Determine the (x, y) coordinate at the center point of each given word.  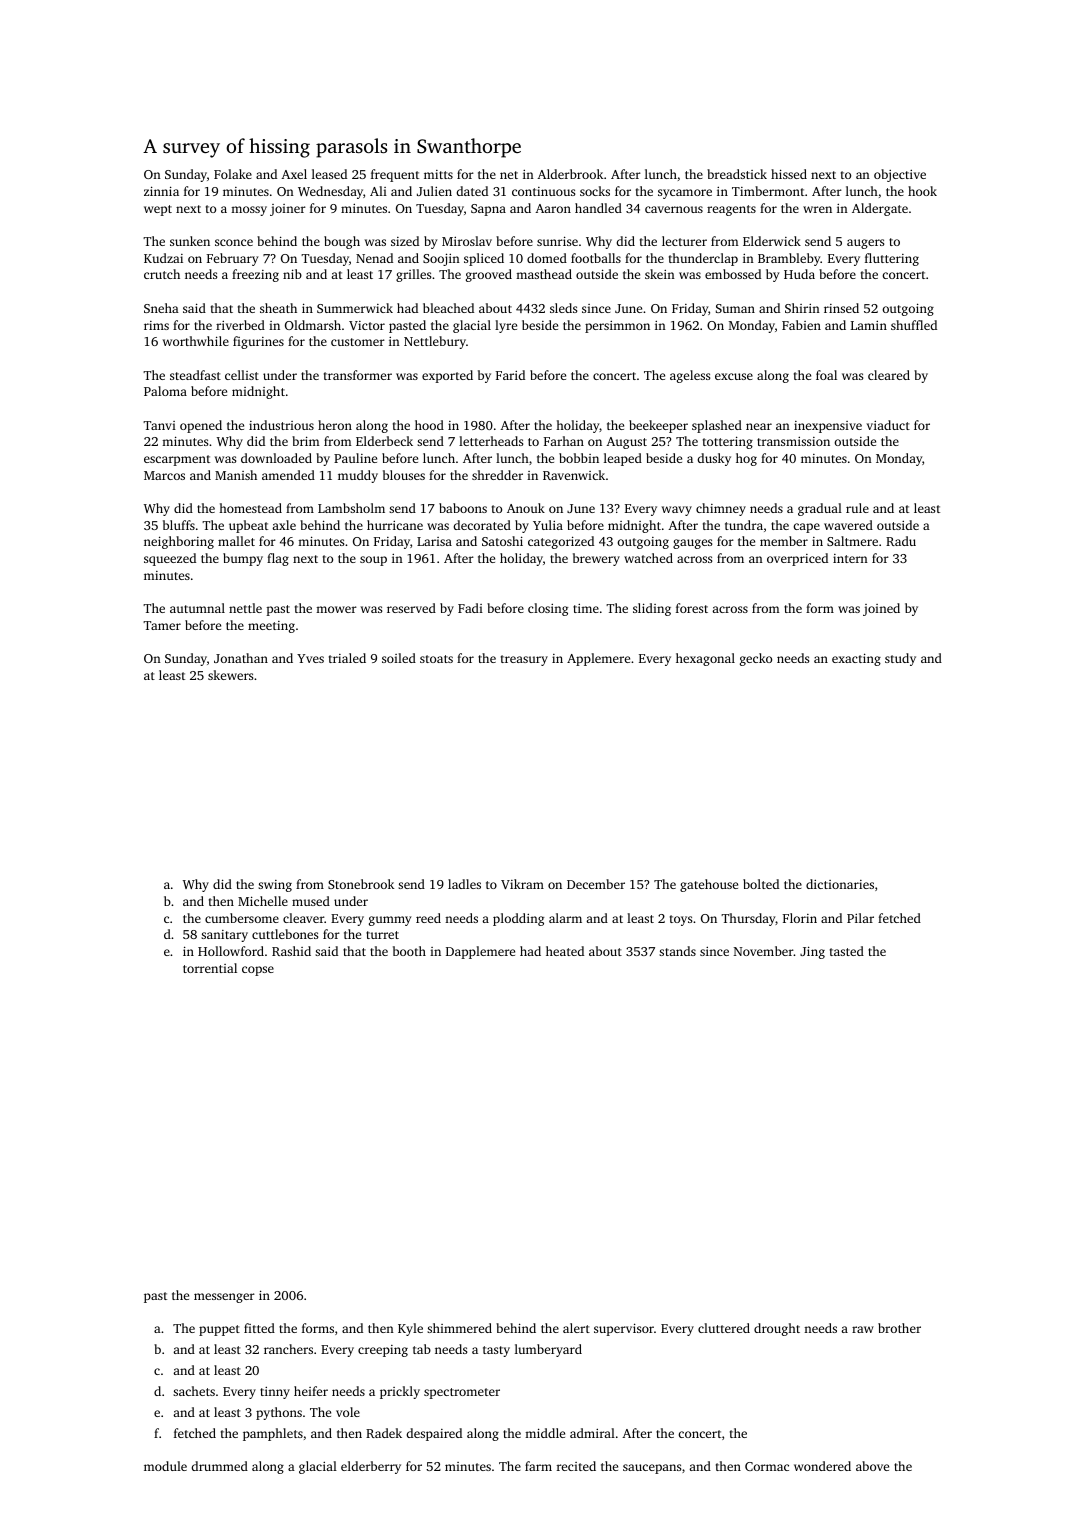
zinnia (161, 191)
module (165, 1466)
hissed (789, 174)
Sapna (488, 210)
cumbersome (242, 918)
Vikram (522, 884)
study (900, 659)
